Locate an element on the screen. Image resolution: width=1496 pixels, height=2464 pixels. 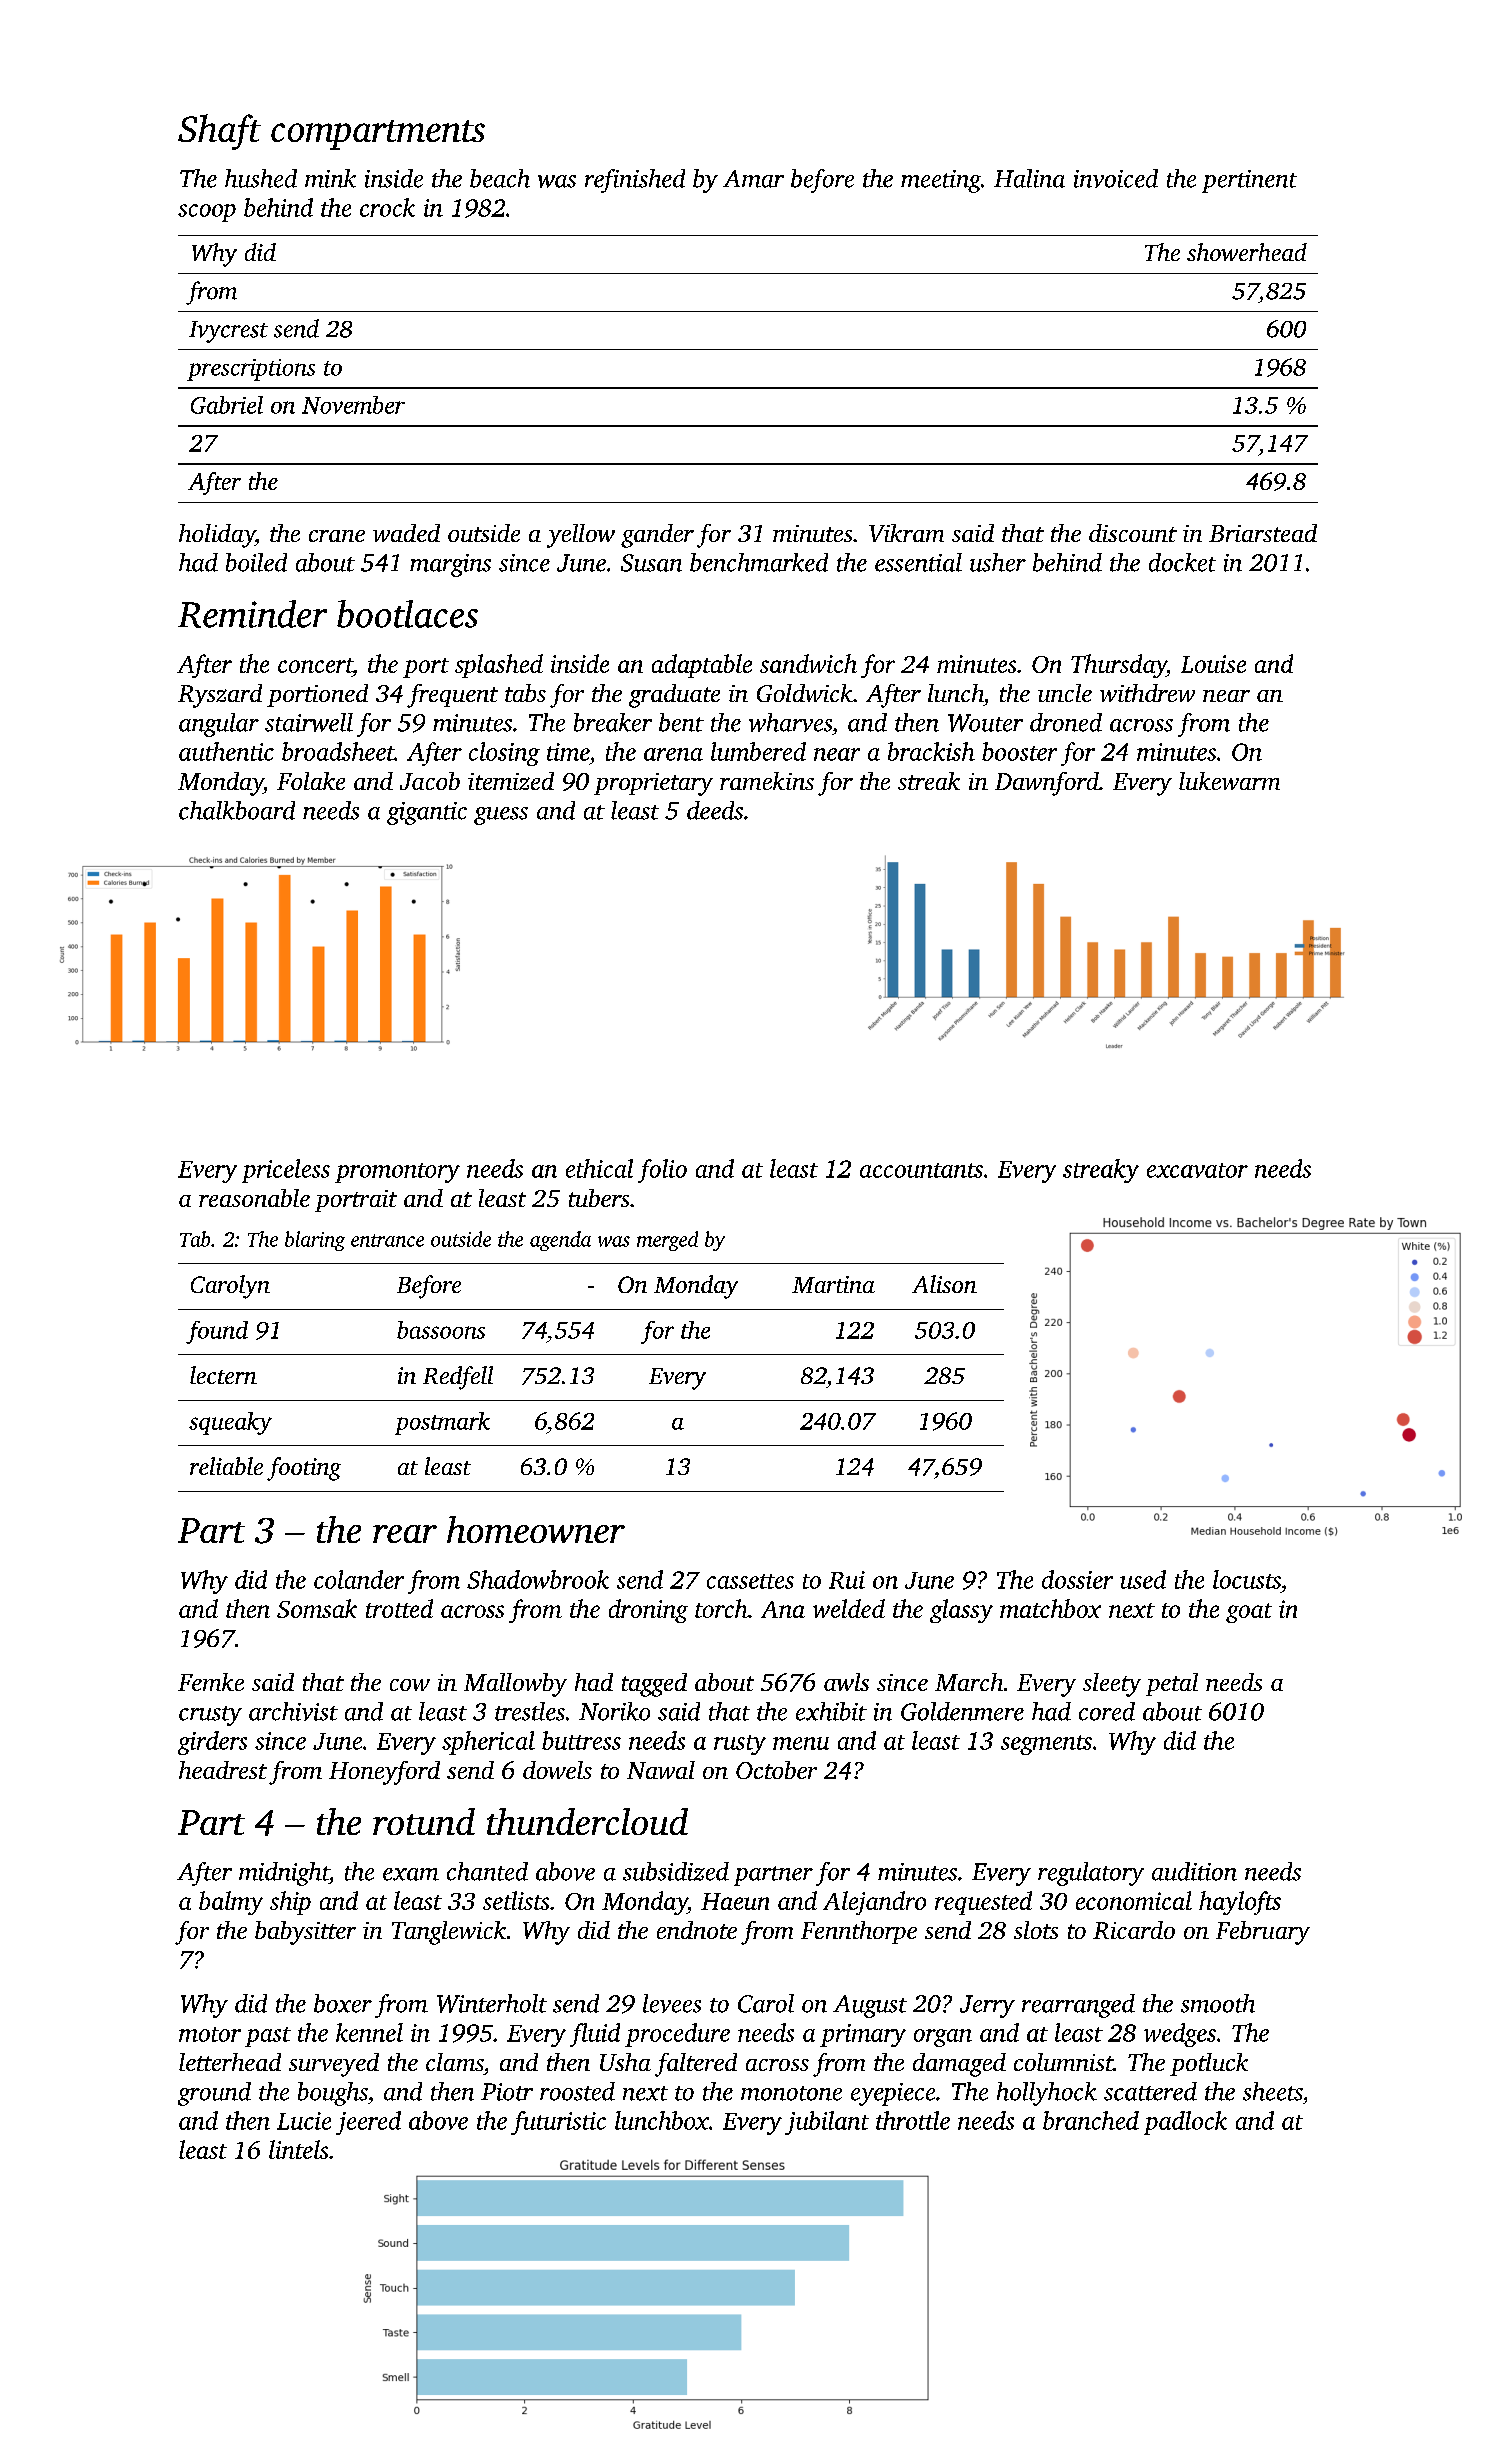
found is located at coordinates (217, 1332).
